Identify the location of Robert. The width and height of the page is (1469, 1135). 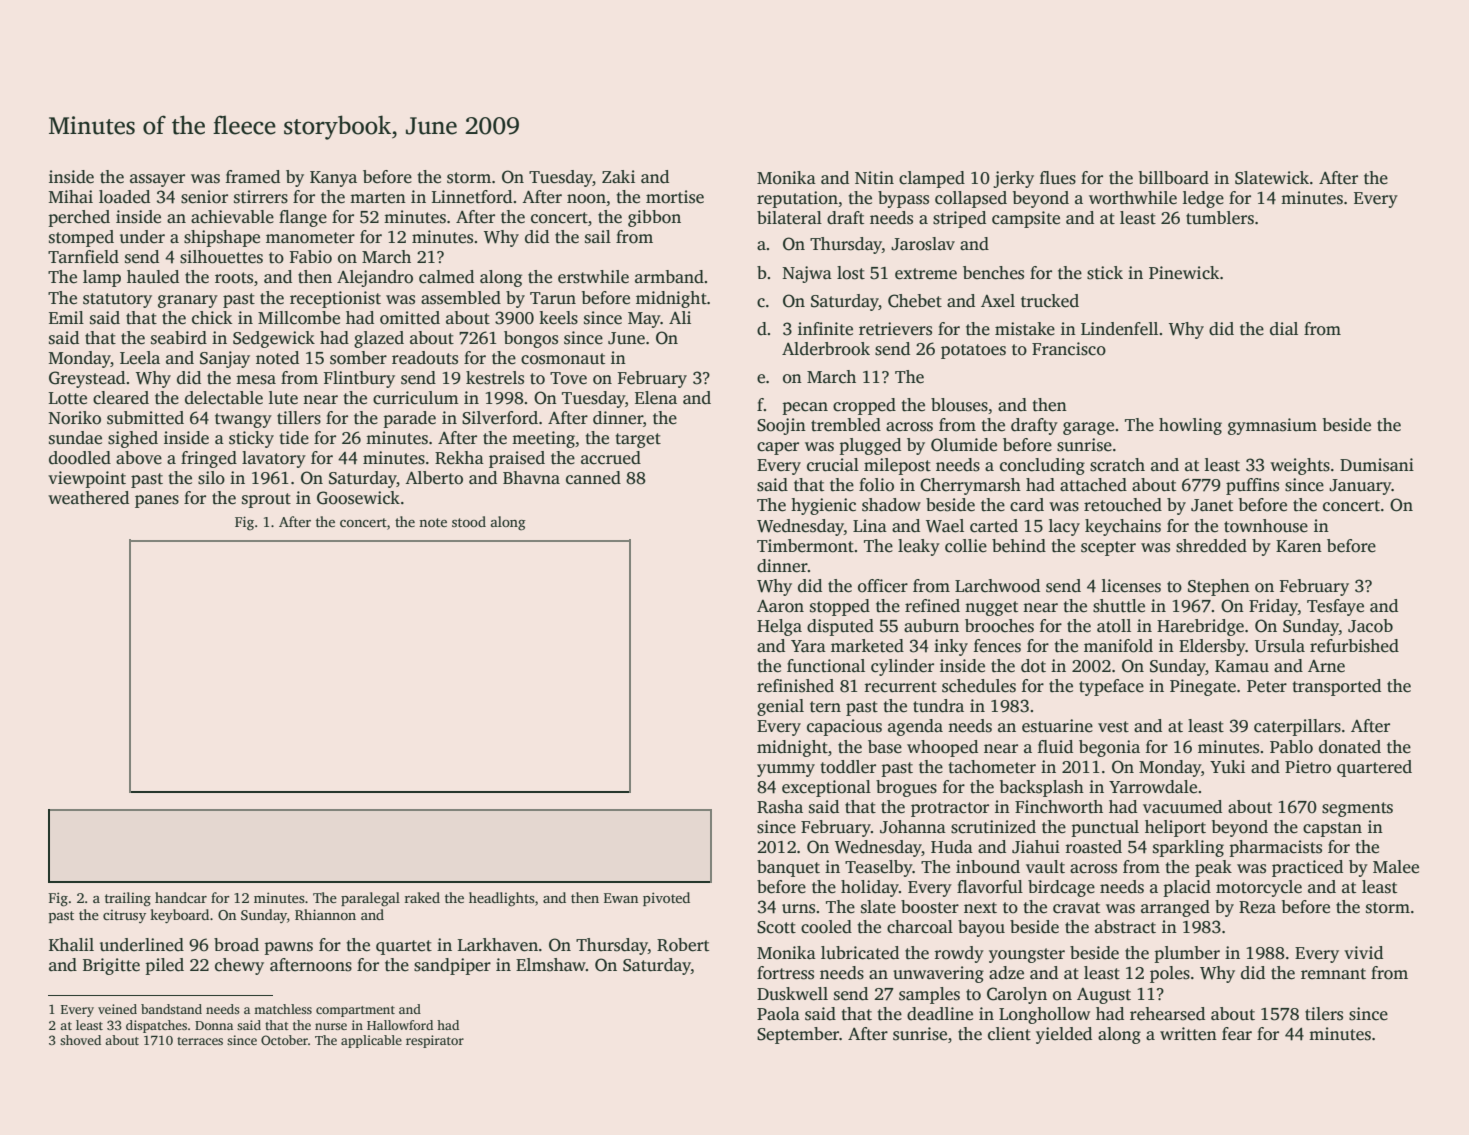
(683, 945).
